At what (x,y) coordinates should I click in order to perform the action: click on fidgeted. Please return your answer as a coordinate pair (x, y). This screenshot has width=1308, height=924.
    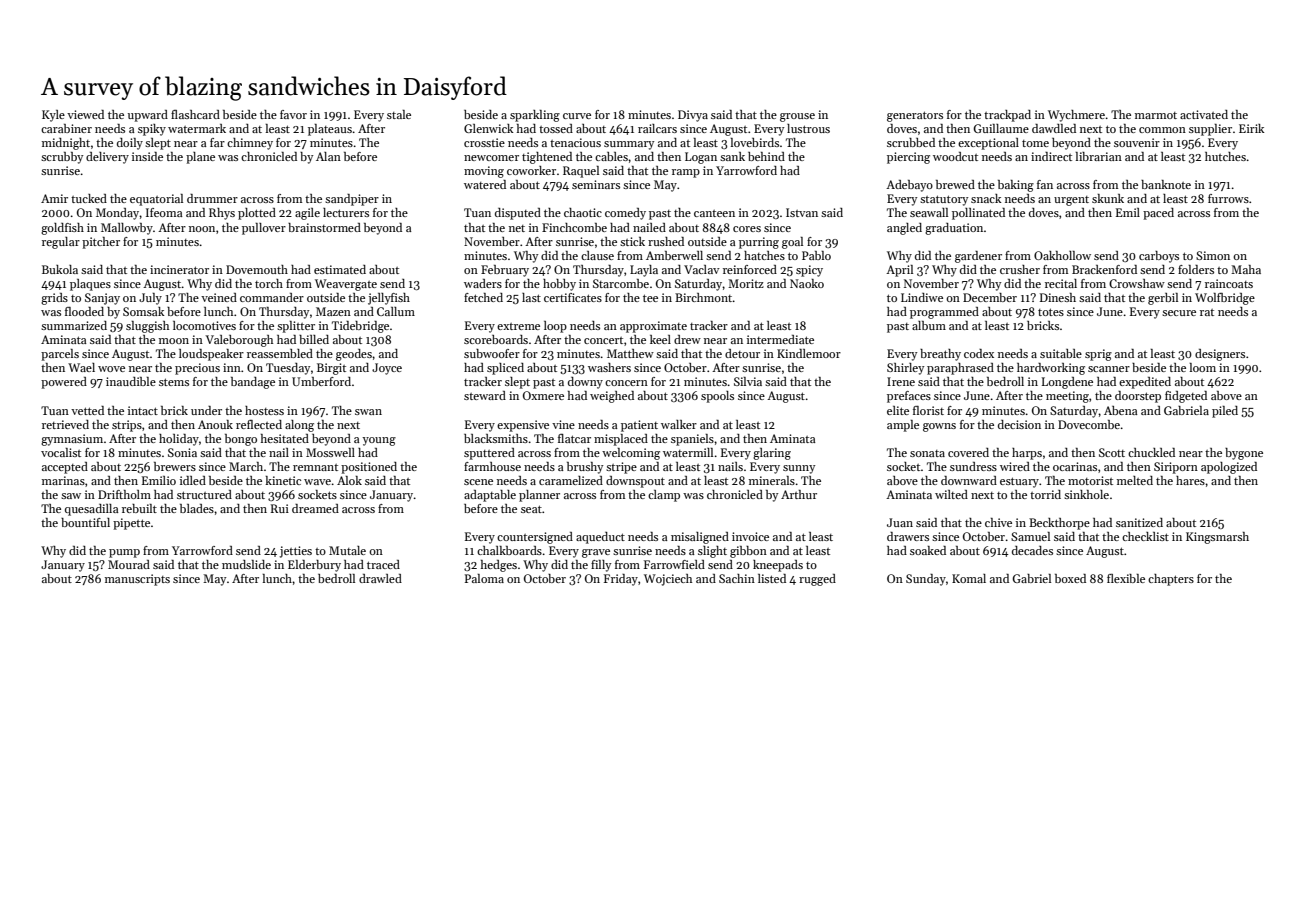
    Looking at the image, I should click on (1186, 397).
